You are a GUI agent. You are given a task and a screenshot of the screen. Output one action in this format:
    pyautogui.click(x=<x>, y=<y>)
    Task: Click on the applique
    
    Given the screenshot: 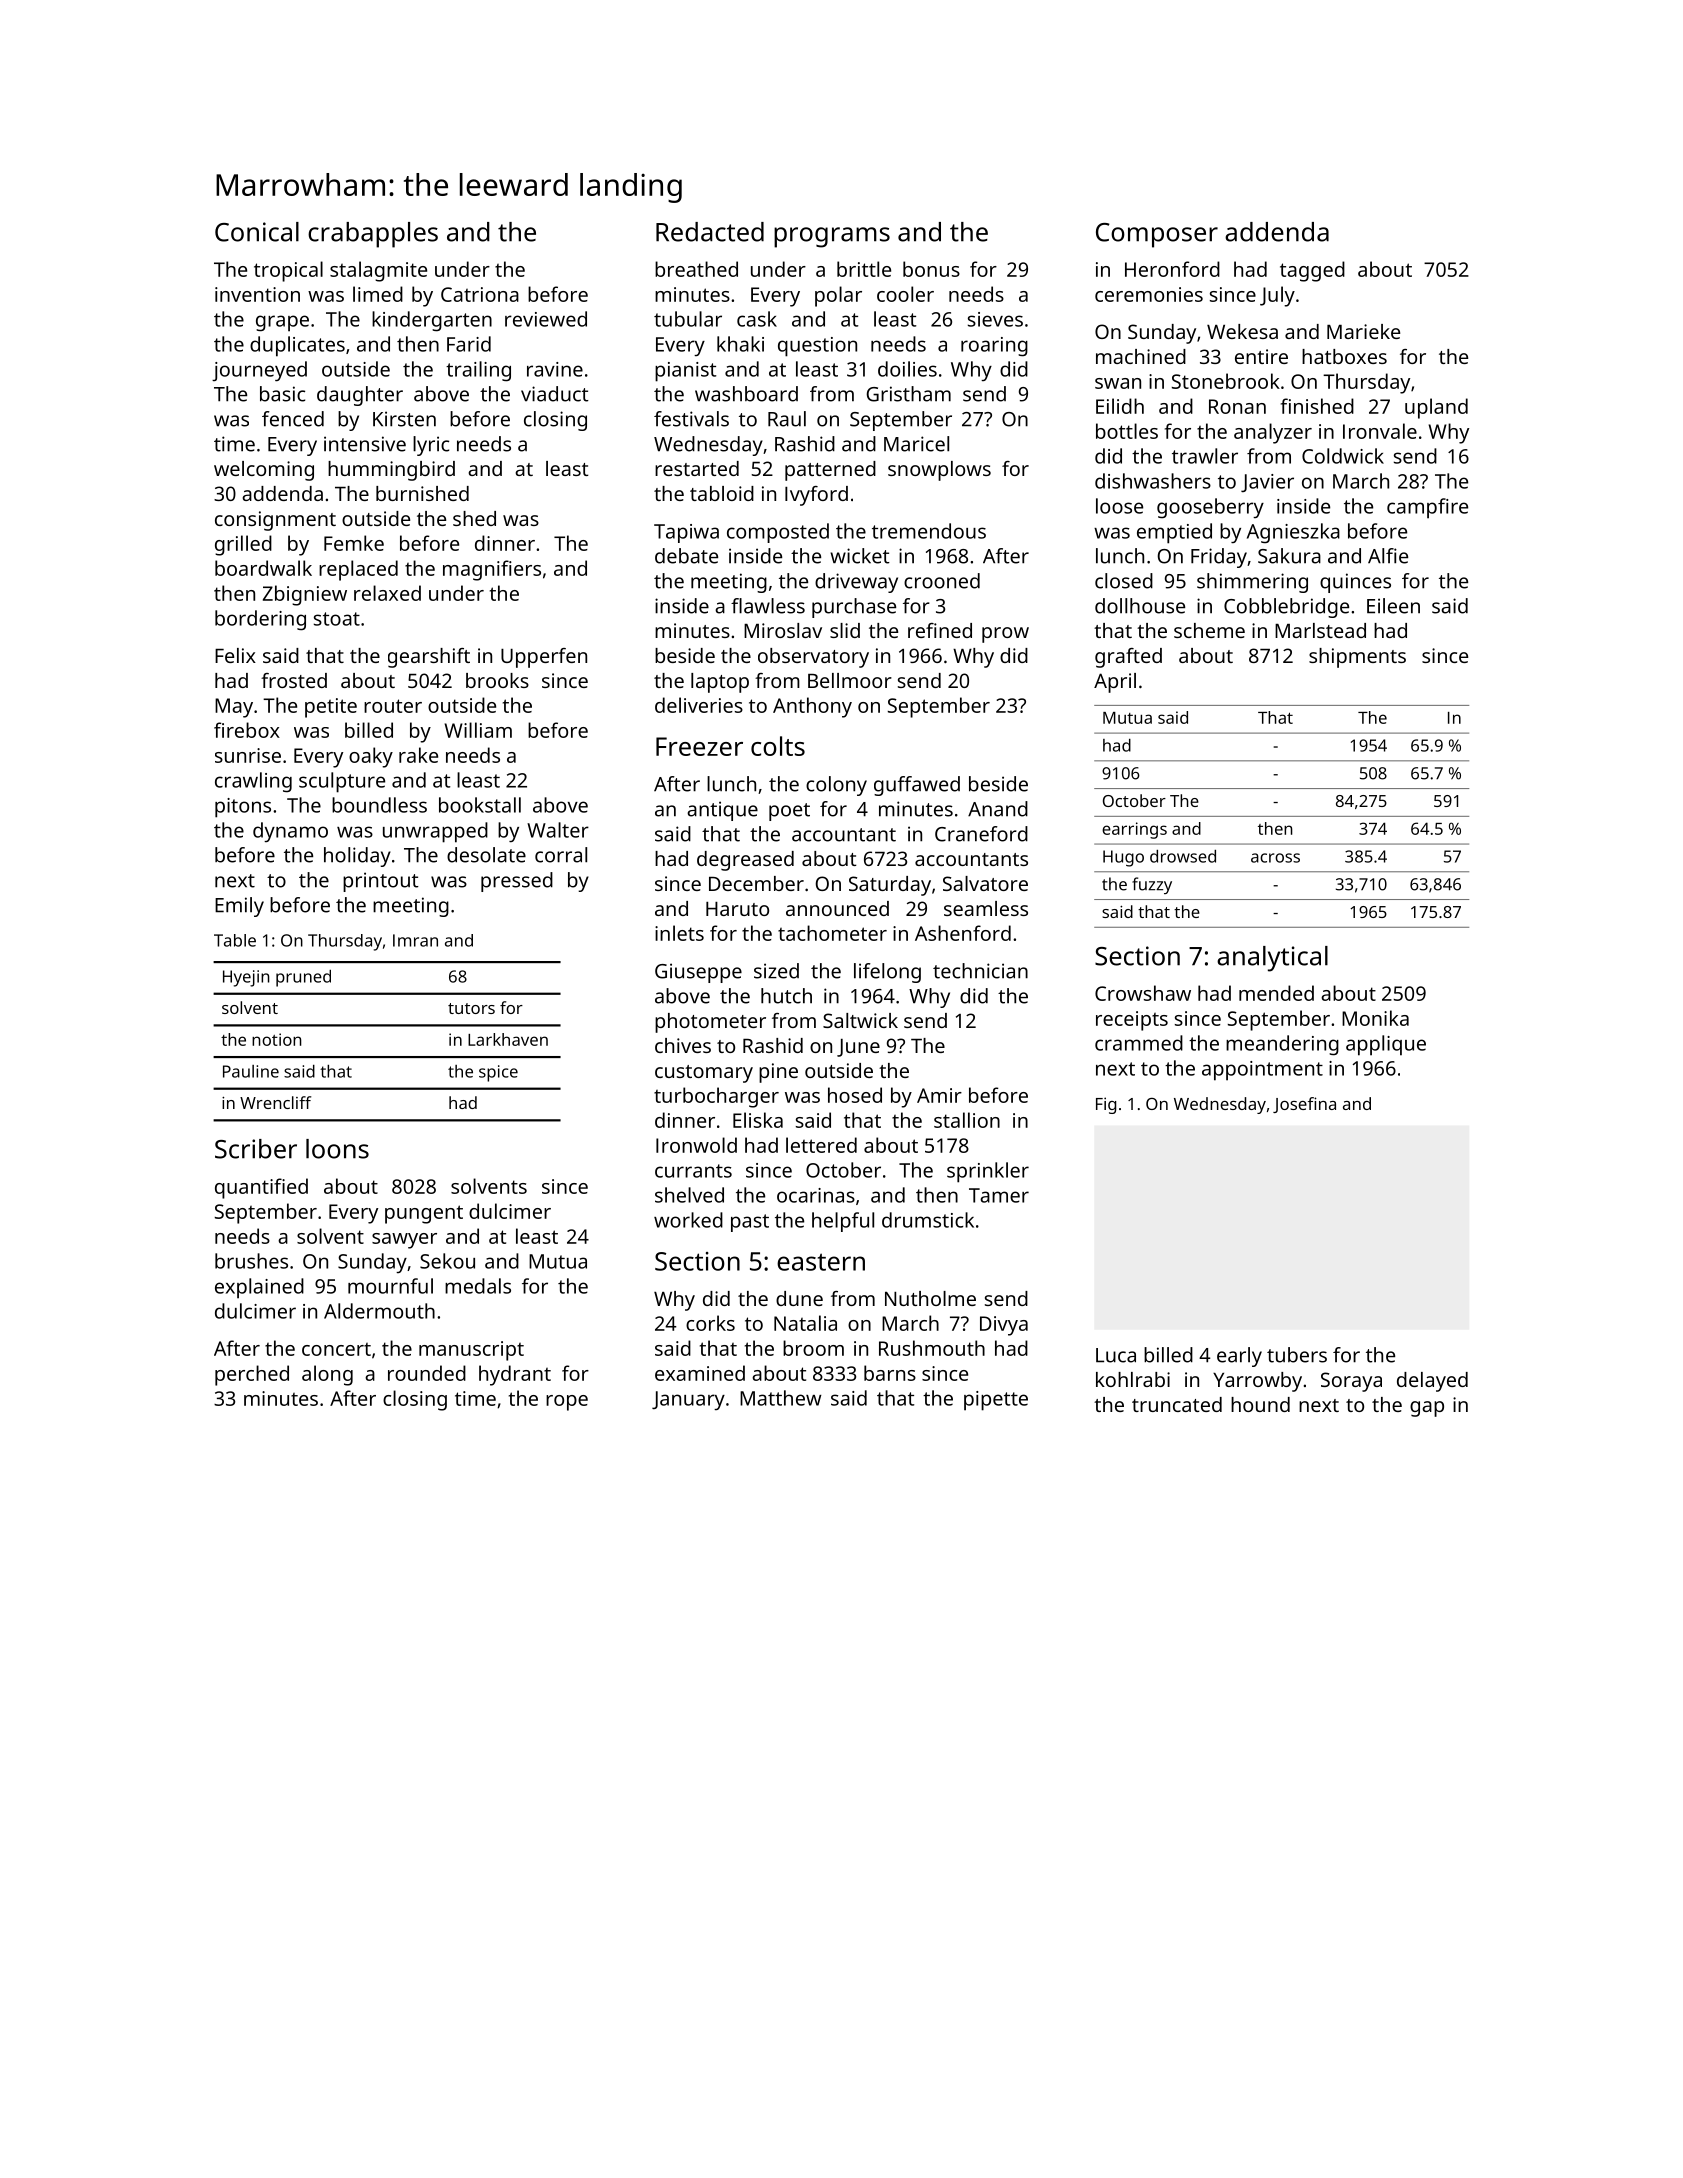 What is the action you would take?
    pyautogui.click(x=1386, y=1045)
